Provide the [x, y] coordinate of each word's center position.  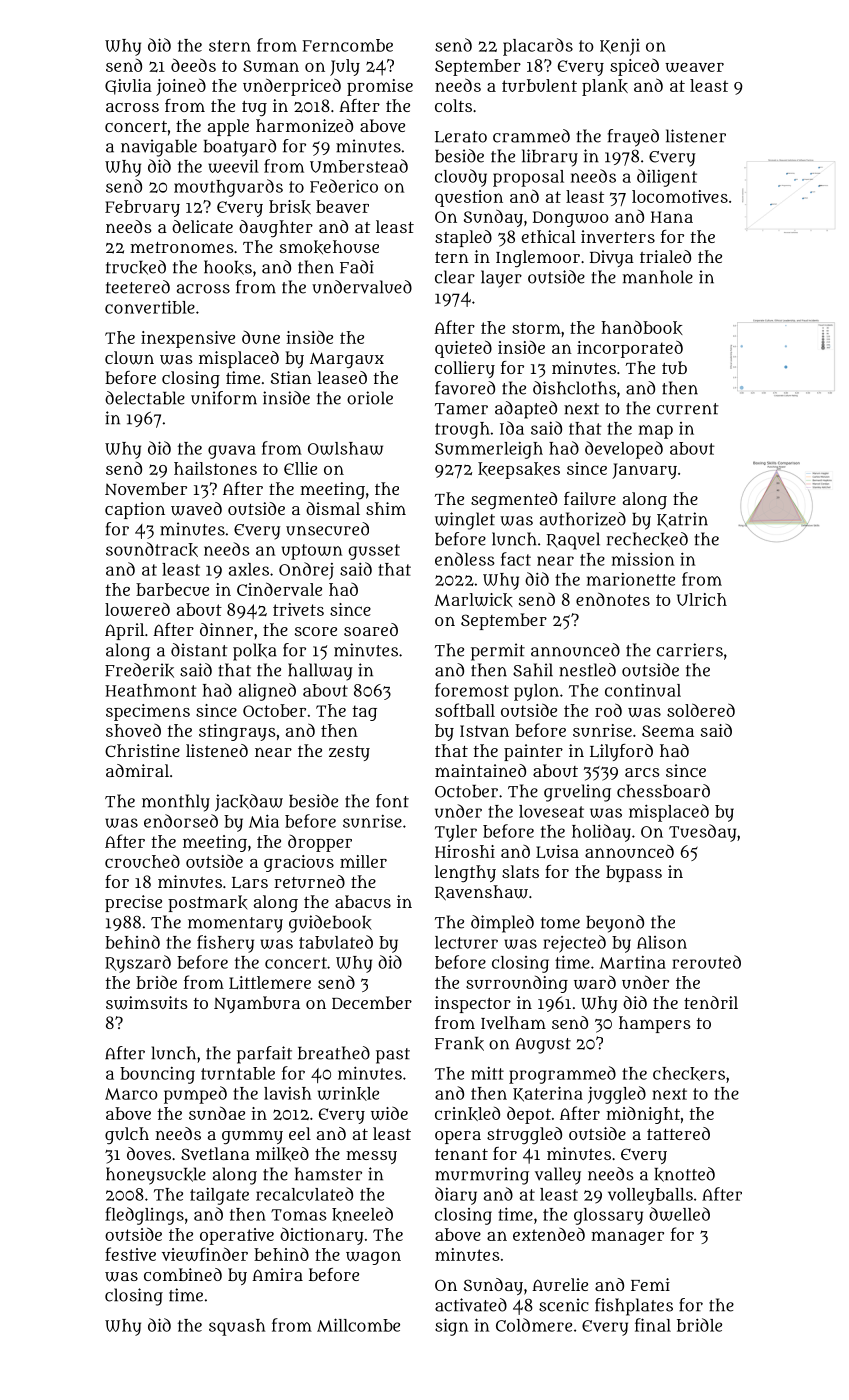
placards [538, 47]
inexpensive [188, 339]
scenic [564, 1305]
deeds [193, 65]
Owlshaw [345, 448]
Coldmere [534, 1325]
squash [237, 1327]
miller [363, 861]
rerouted [706, 962]
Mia [264, 821]
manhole [658, 277]
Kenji [620, 47]
